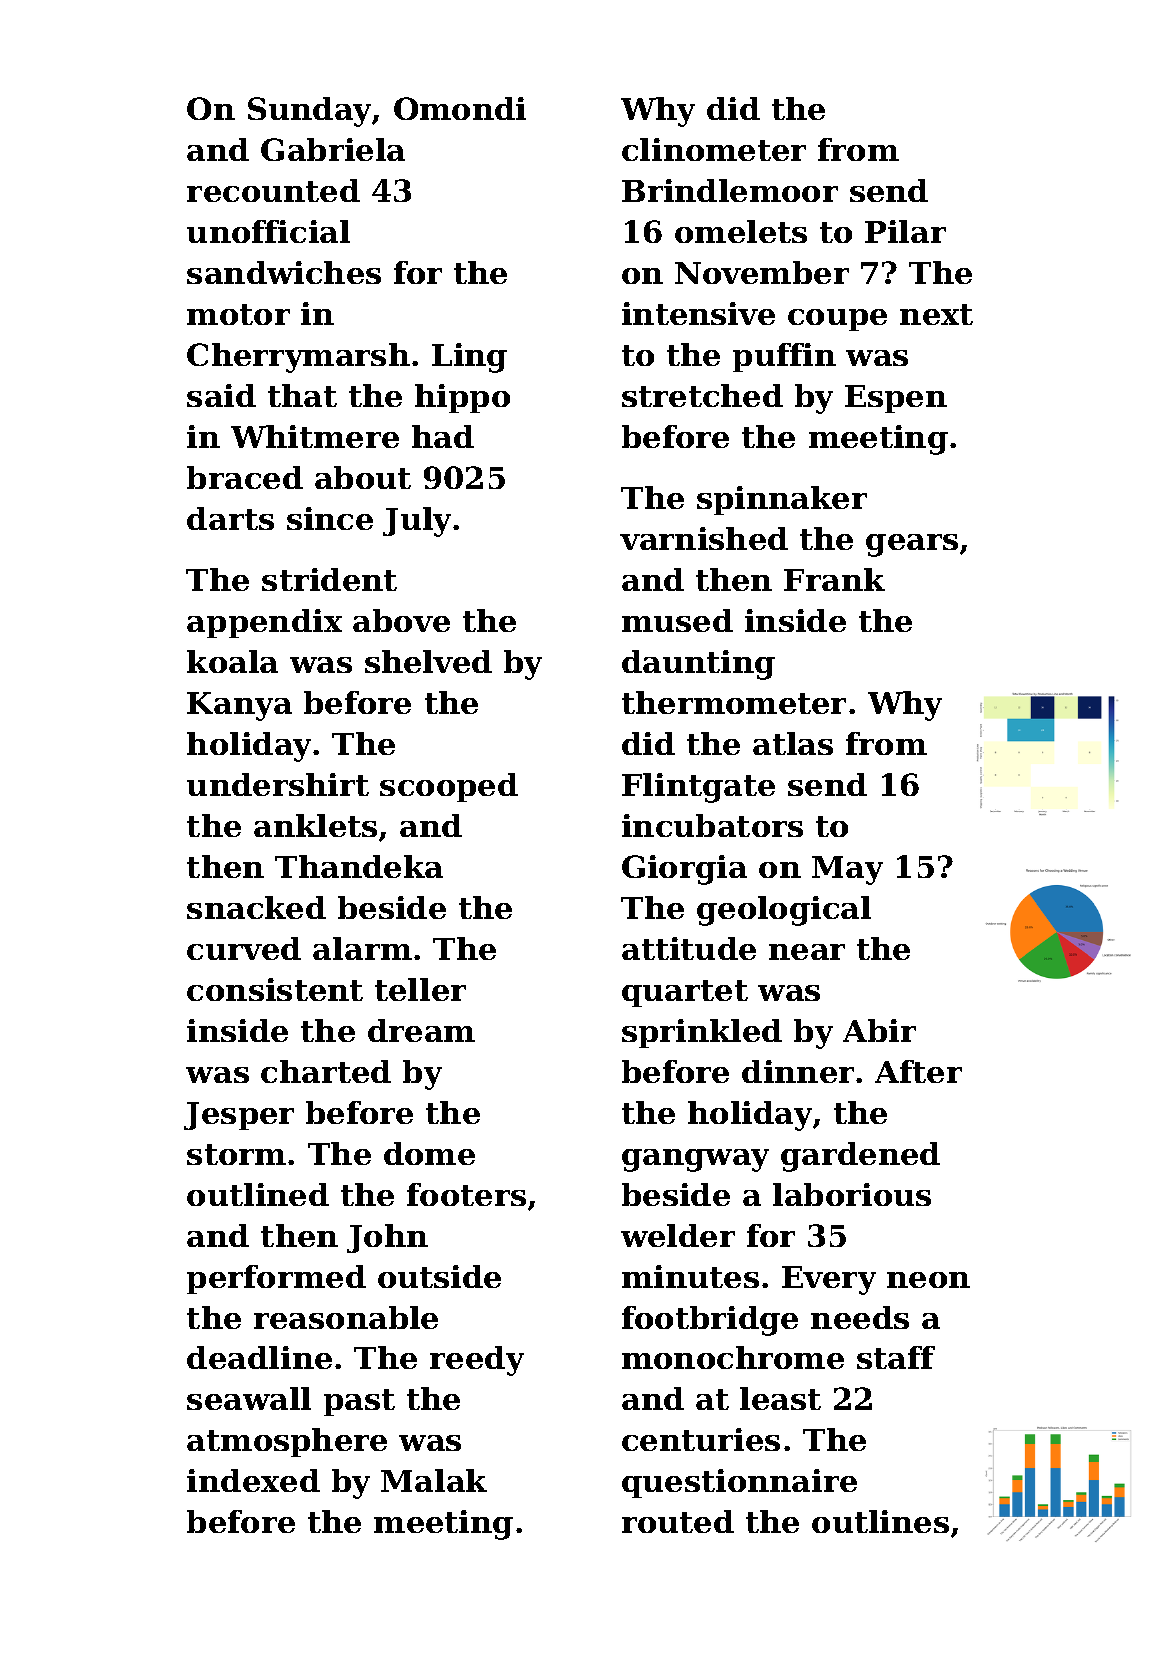  What do you see at coordinates (704, 538) in the page?
I see `varnished` at bounding box center [704, 538].
